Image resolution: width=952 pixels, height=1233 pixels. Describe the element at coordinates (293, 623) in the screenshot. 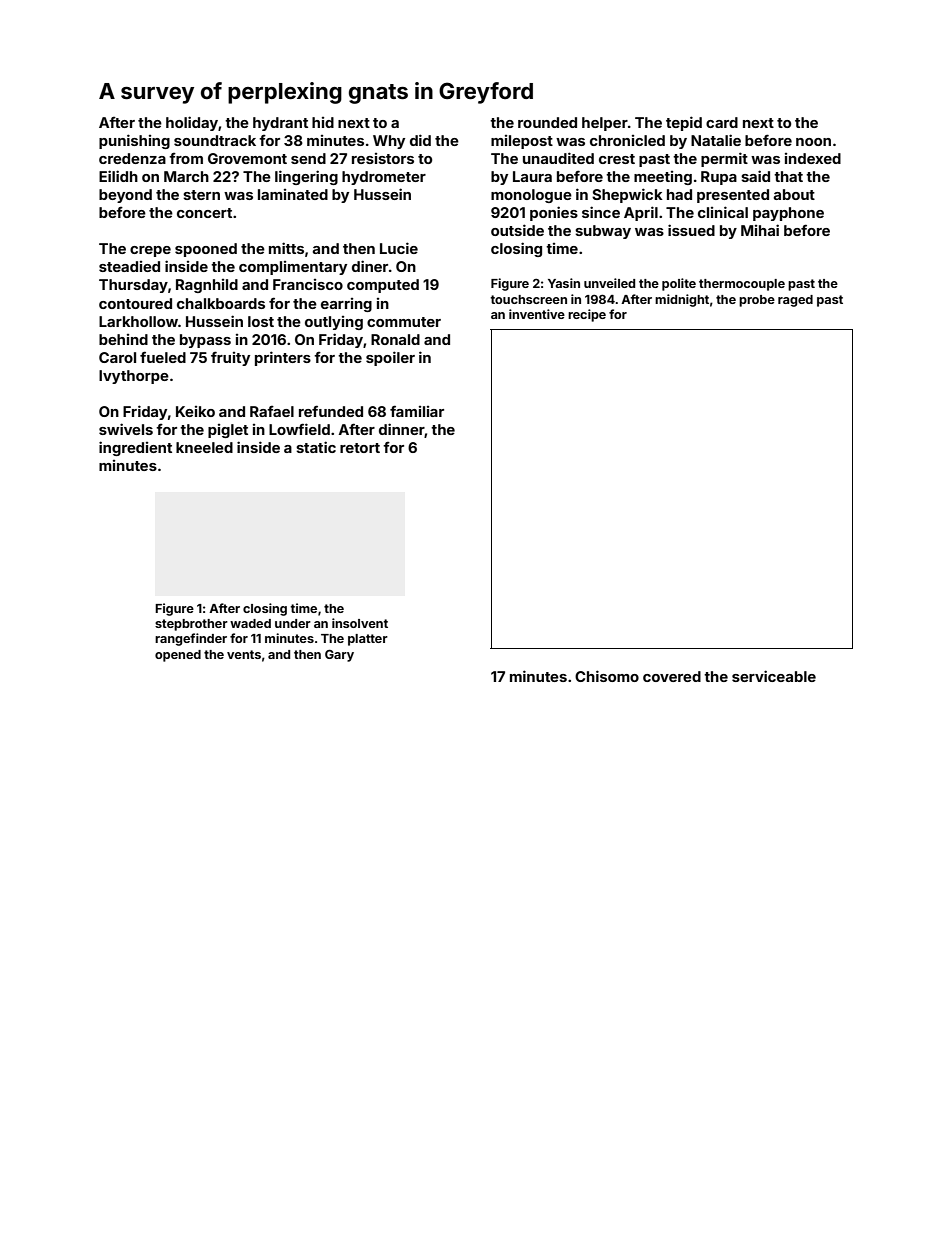

I see `under` at that location.
